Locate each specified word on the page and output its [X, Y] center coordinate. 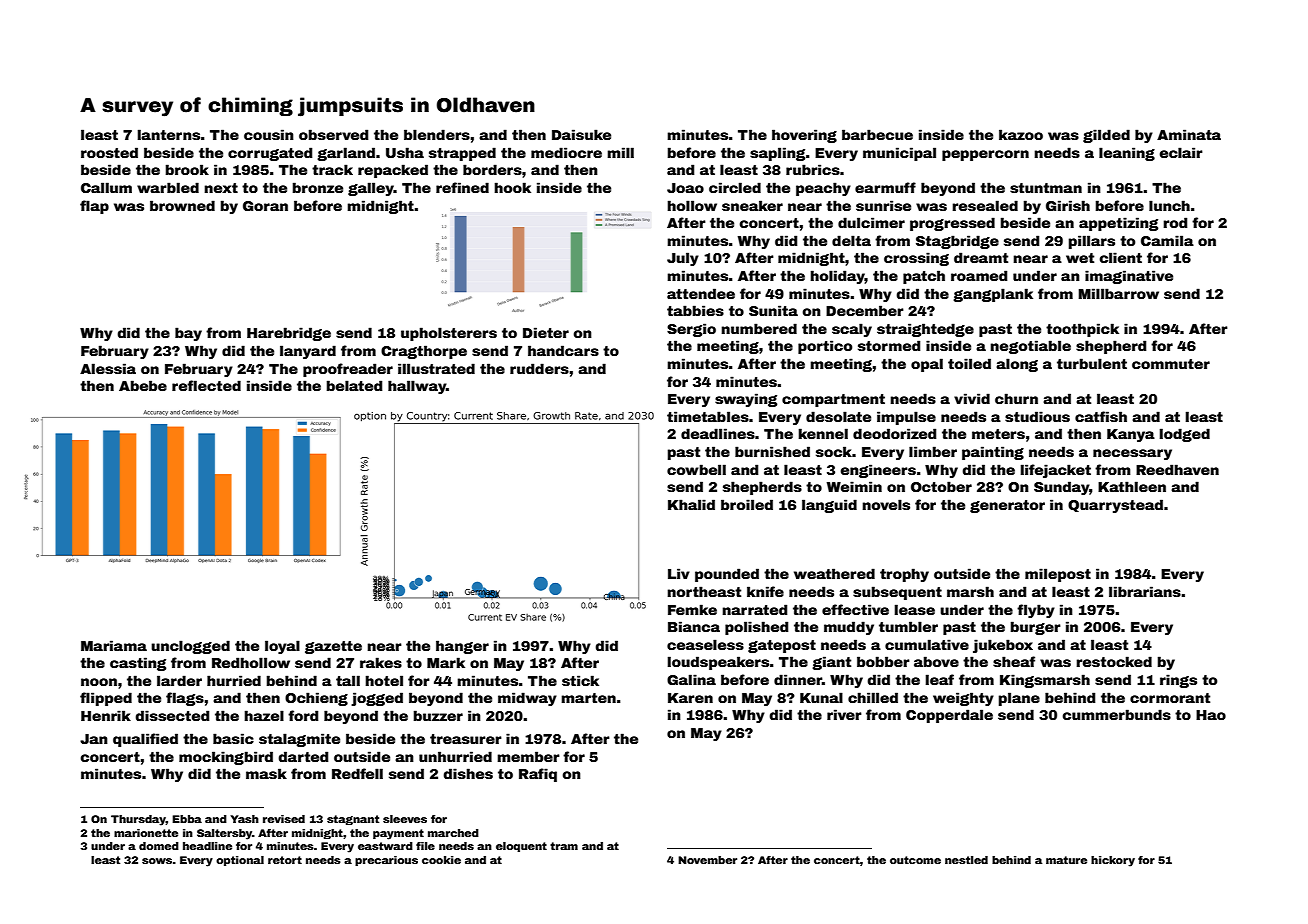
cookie [441, 860]
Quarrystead [1115, 506]
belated [354, 385]
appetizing [1118, 224]
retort [285, 860]
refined [462, 187]
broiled [747, 504]
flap [94, 207]
